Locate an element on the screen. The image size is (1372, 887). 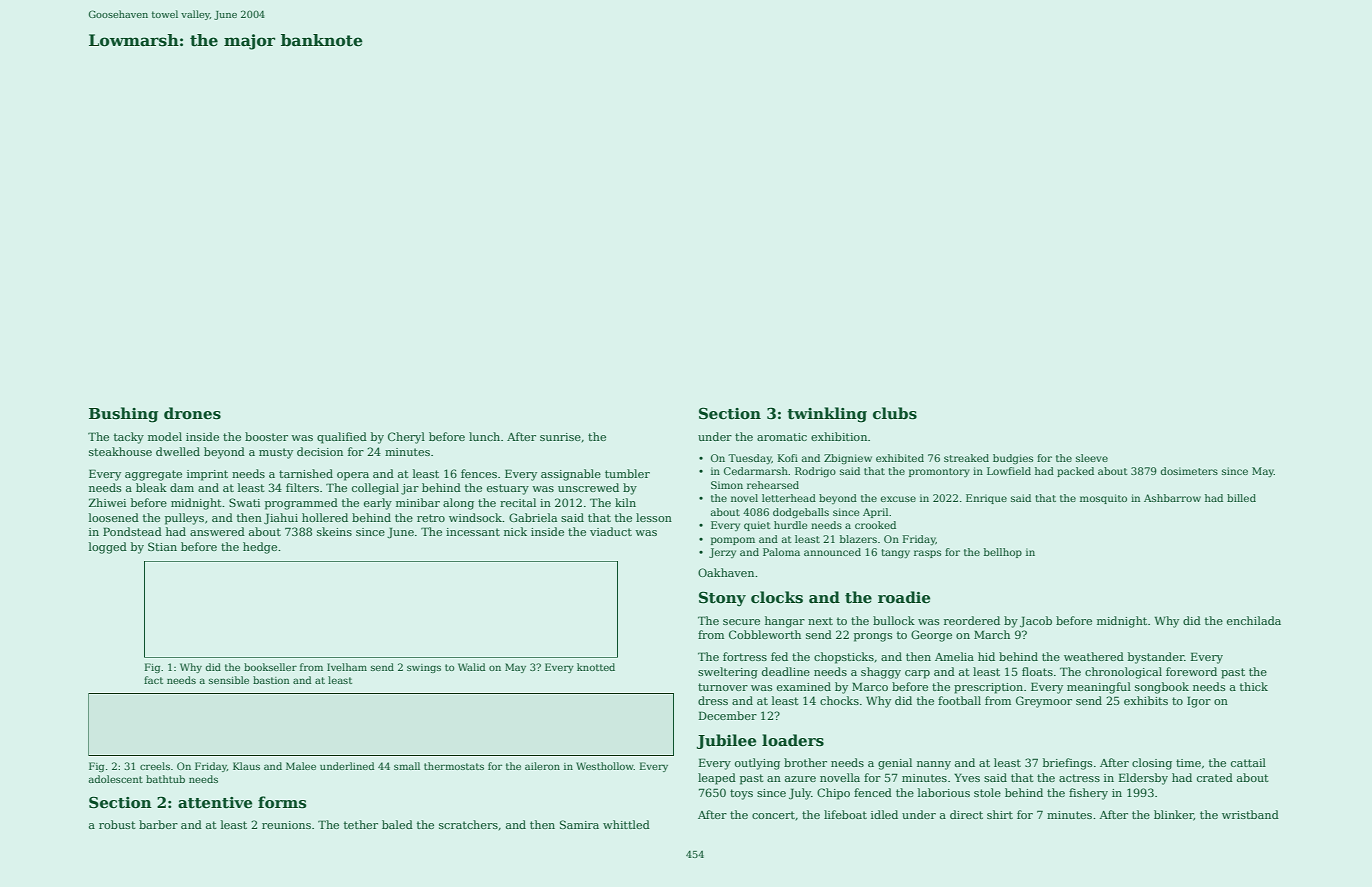
Zhiwei is located at coordinates (107, 502).
